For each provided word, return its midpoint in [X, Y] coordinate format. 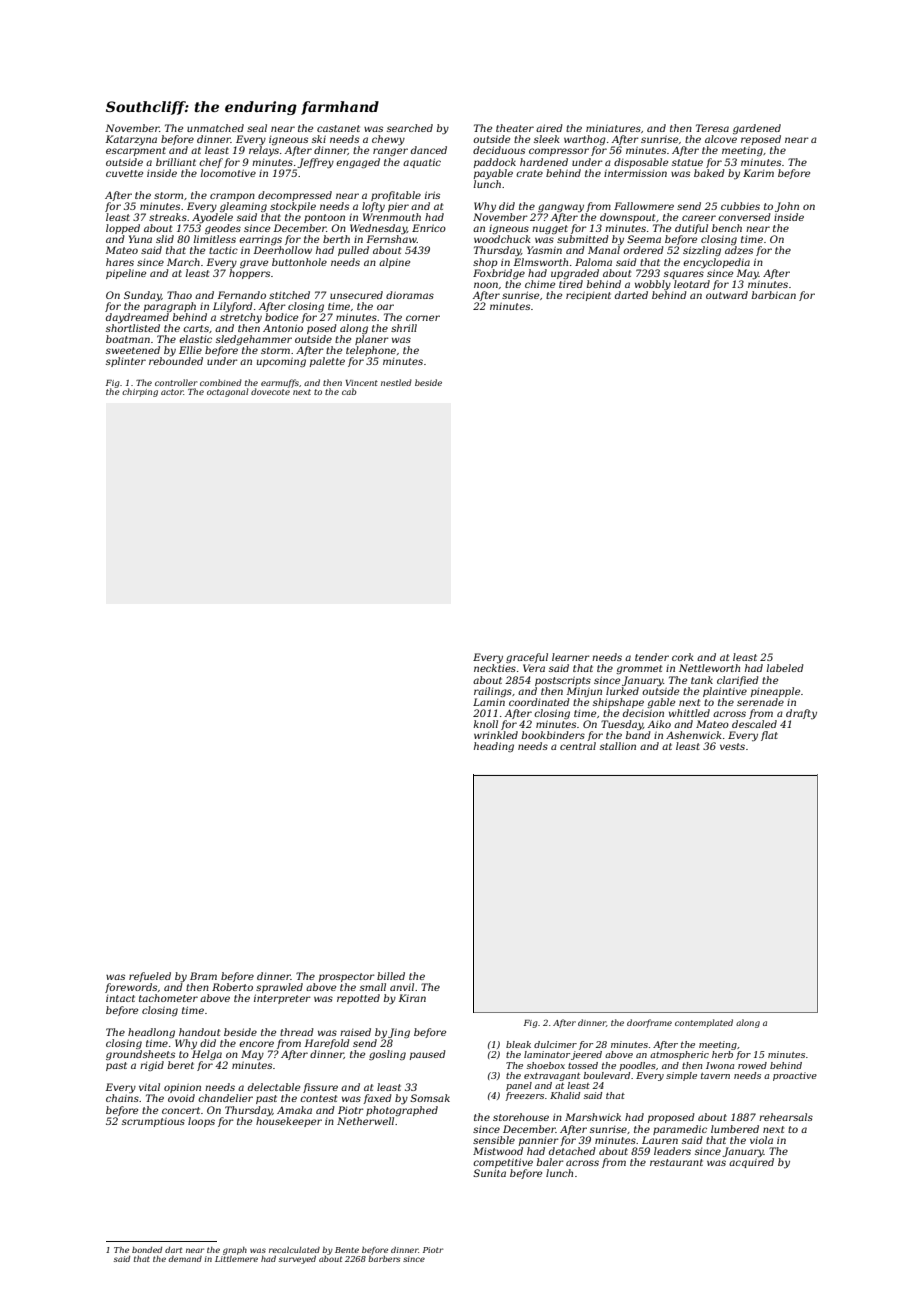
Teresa [712, 128]
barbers [384, 1259]
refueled [150, 977]
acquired [751, 1163]
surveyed [297, 1260]
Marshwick [593, 1117]
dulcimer [555, 1044]
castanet [338, 128]
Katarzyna [131, 140]
